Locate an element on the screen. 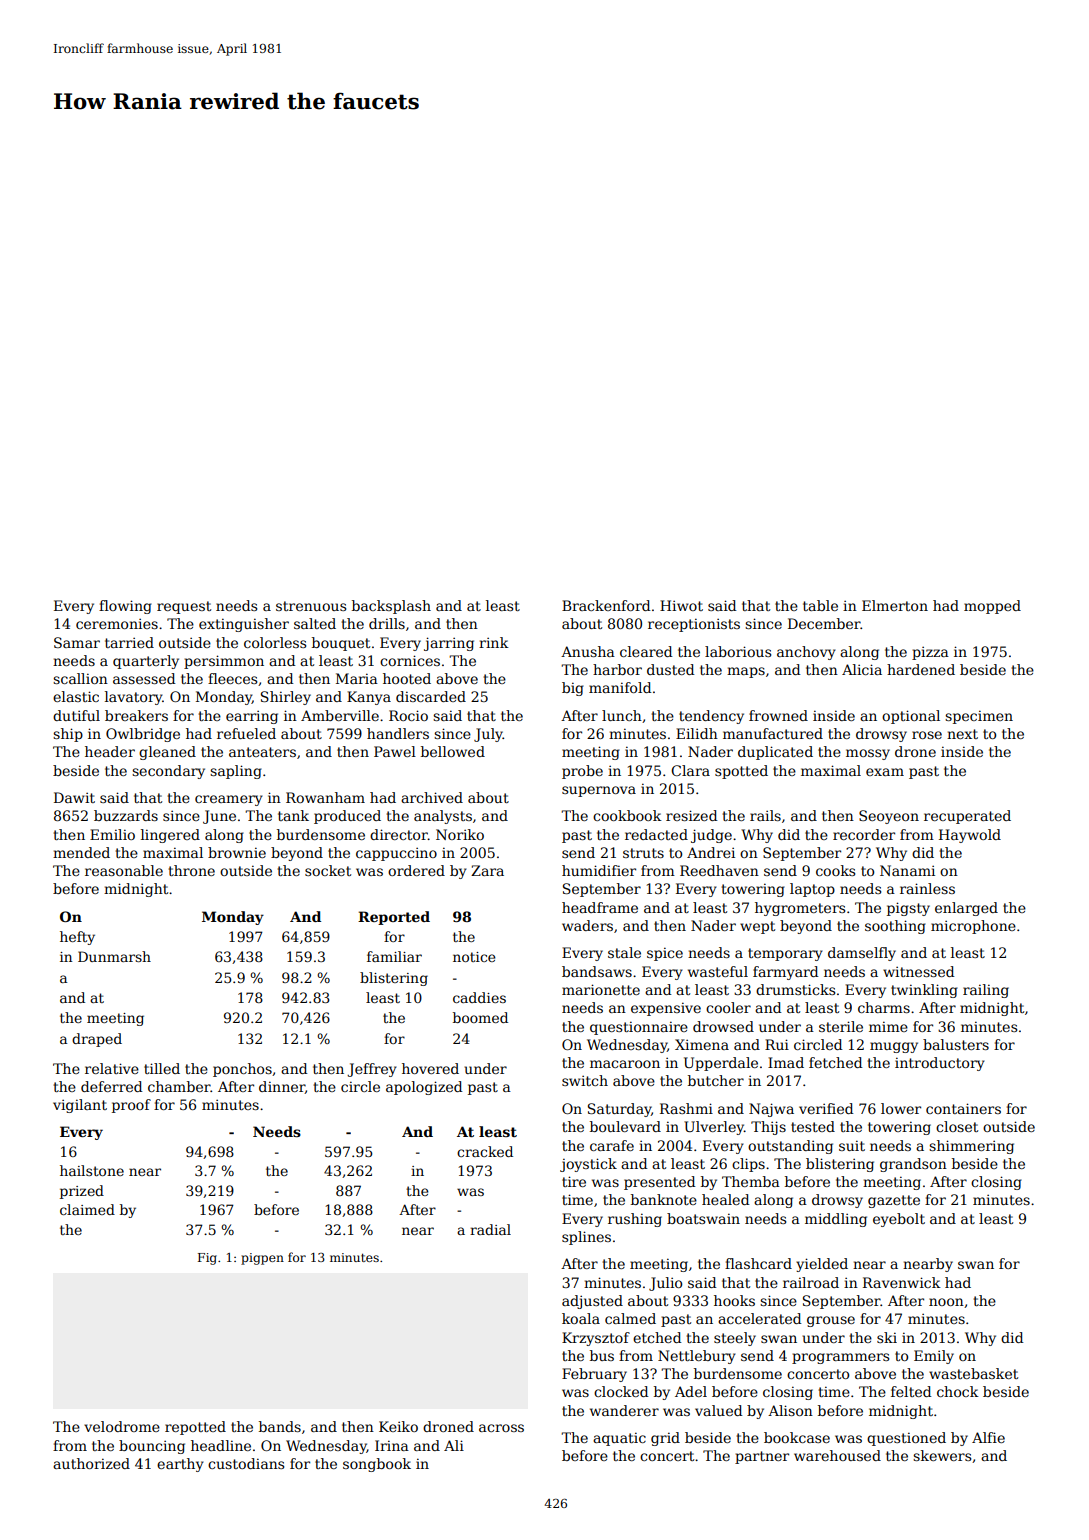 This screenshot has height=1540, width=1089. boomed is located at coordinates (480, 1017).
